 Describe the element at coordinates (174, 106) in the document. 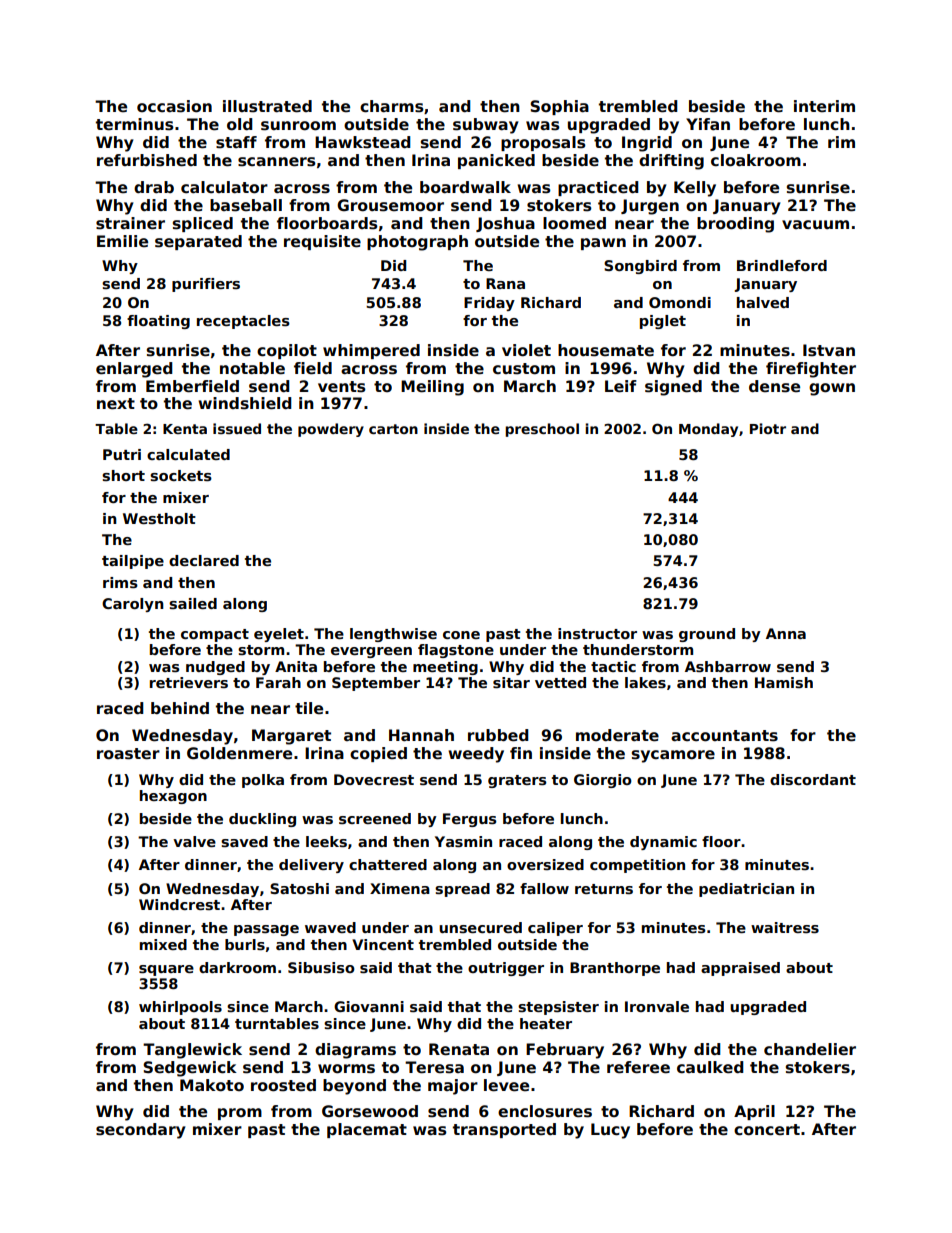

I see `occasion` at that location.
